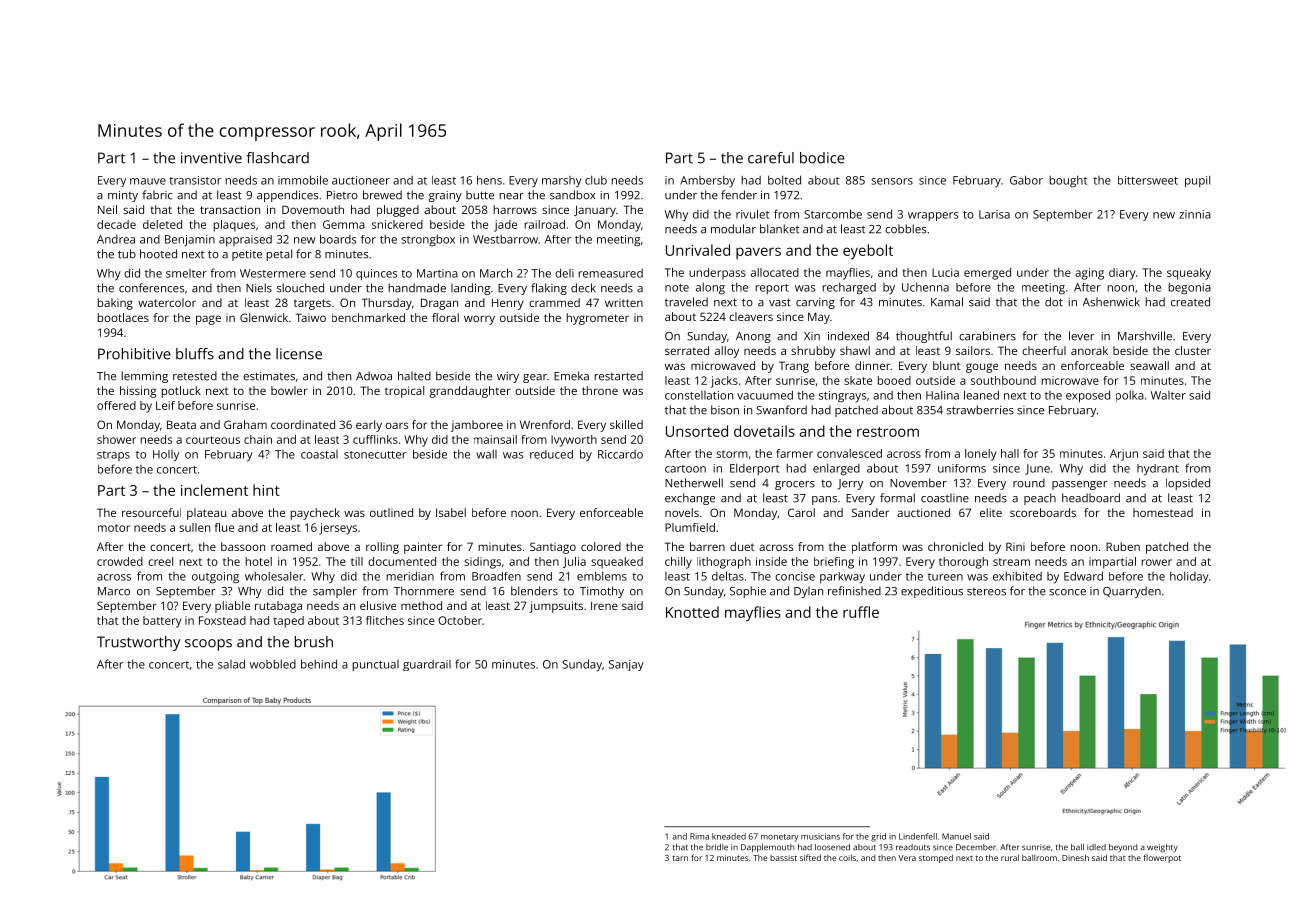  Describe the element at coordinates (319, 454) in the document. I see `coastal` at that location.
